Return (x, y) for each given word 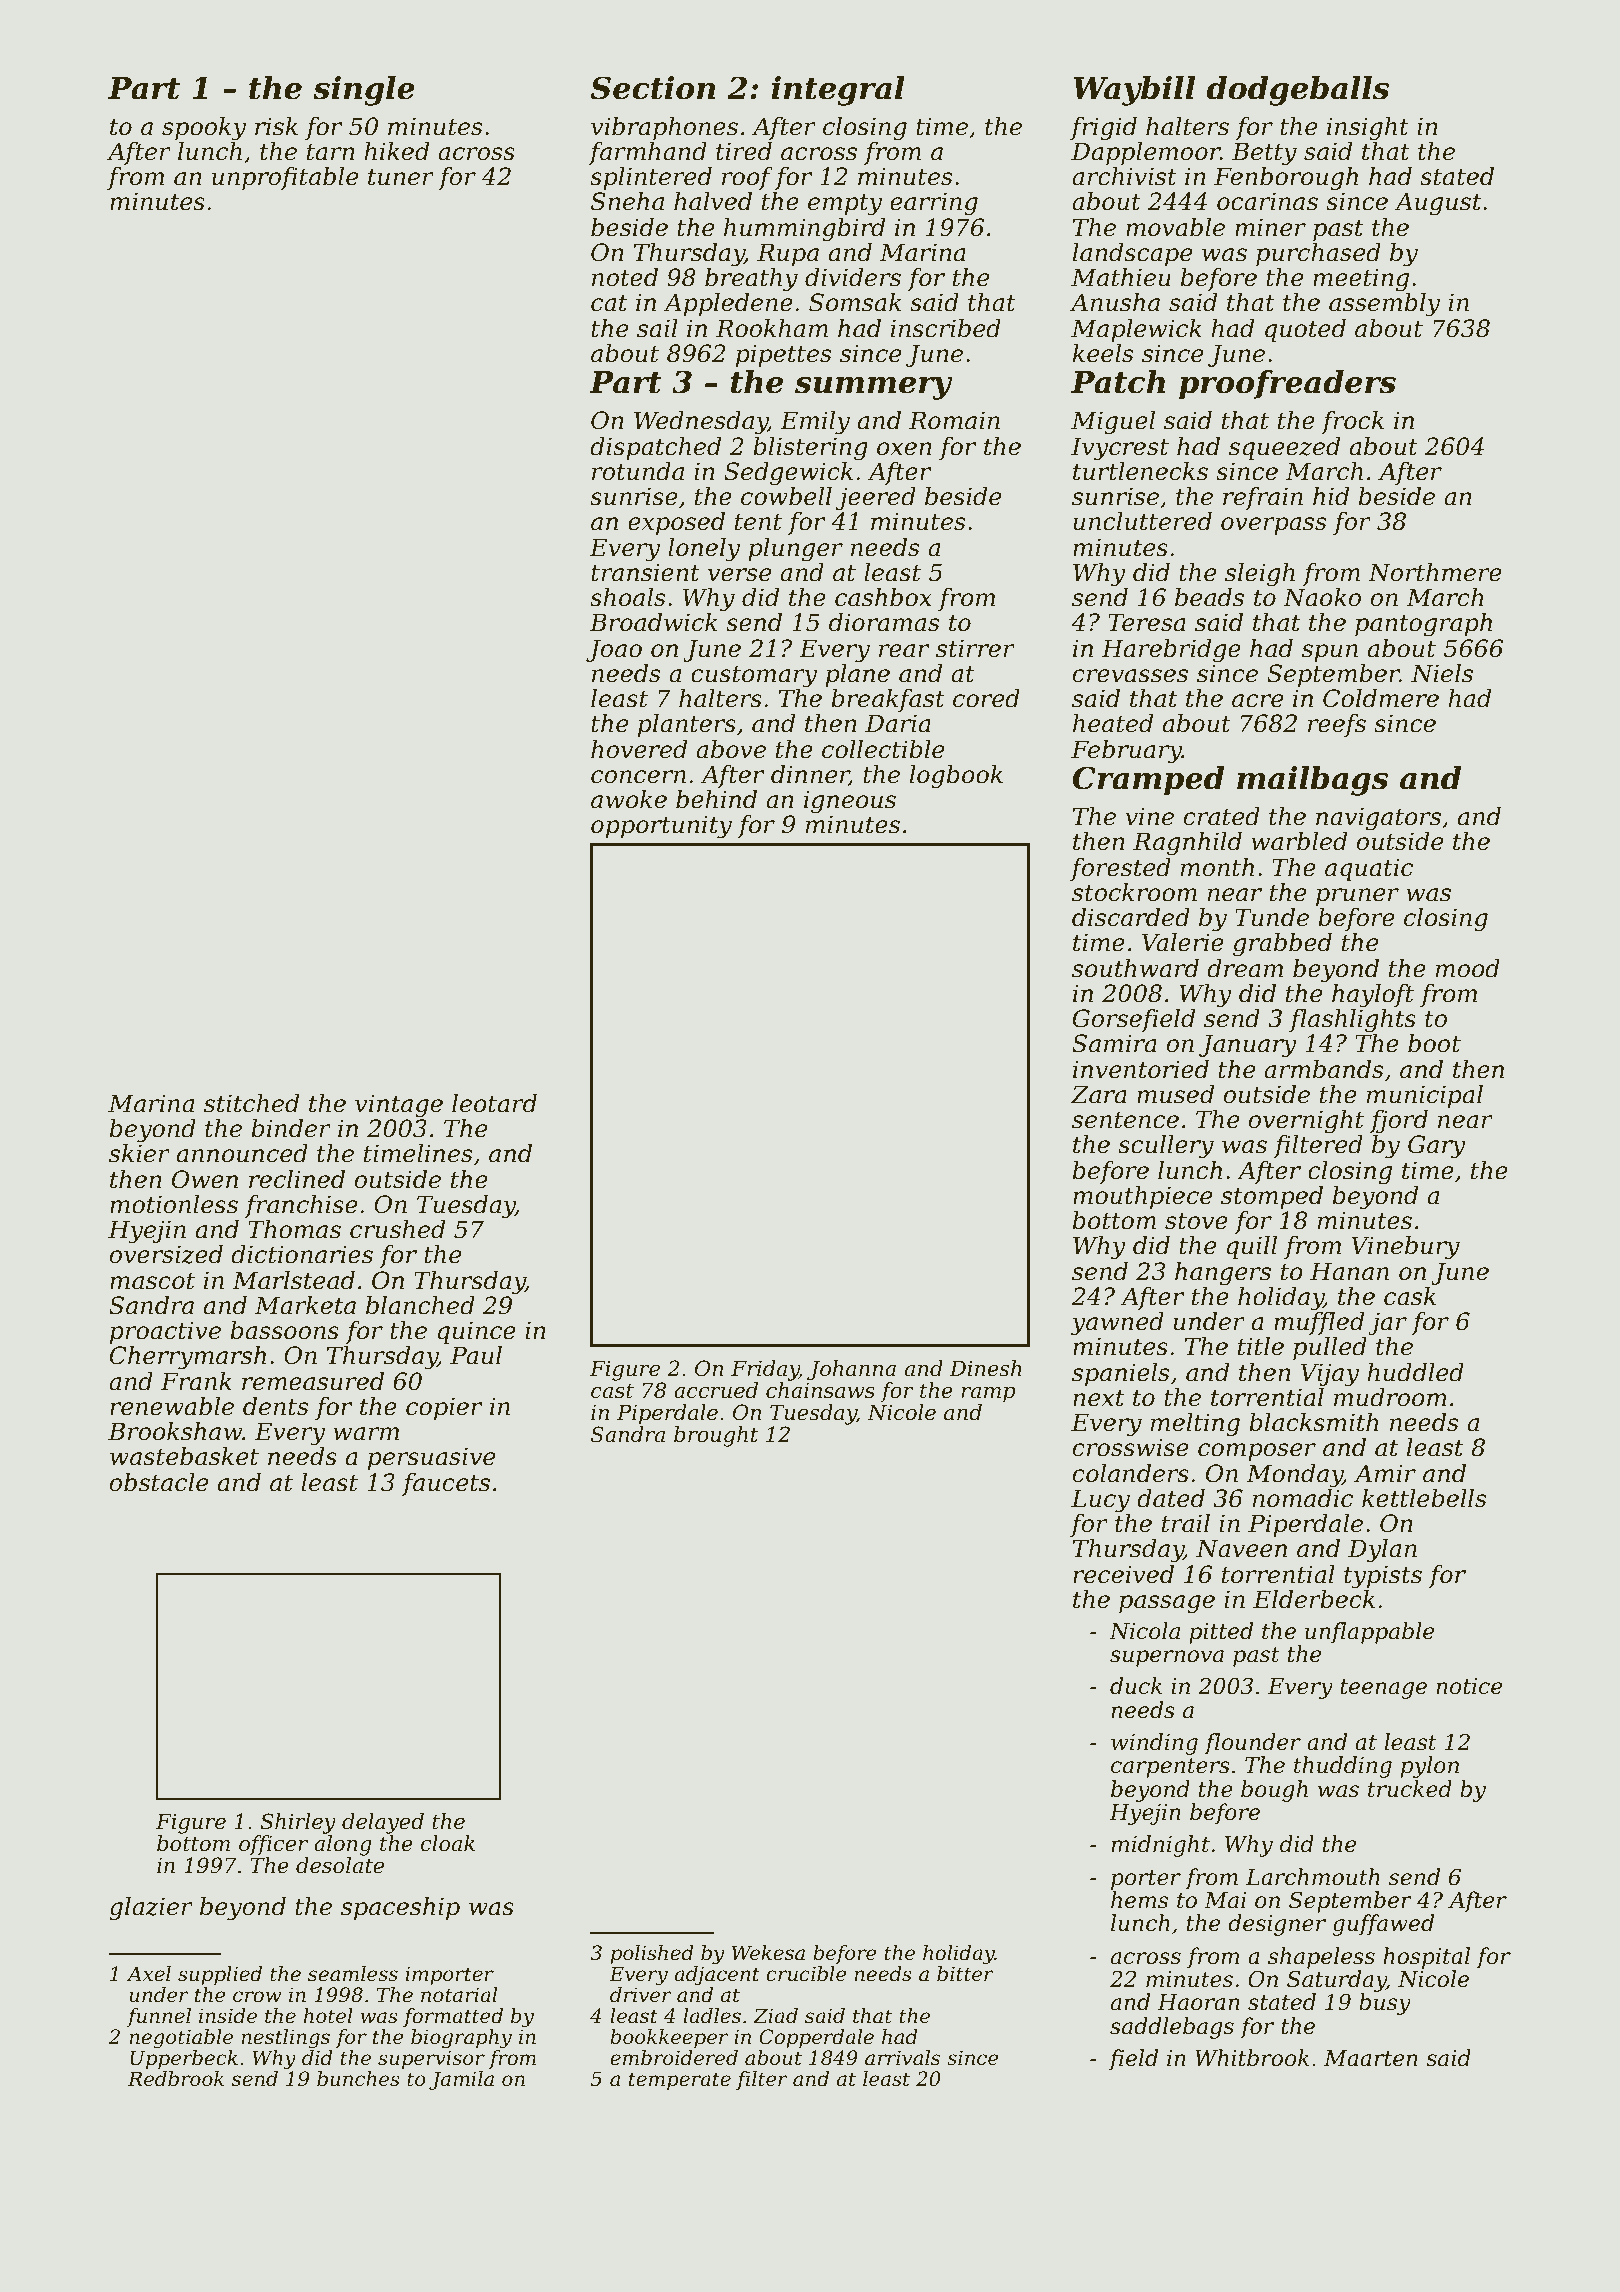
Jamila (461, 2080)
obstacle (159, 1482)
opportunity (661, 827)
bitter (965, 1974)
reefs (1337, 725)
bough (1274, 1791)
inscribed (946, 328)
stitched (251, 1103)
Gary (1437, 1147)
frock (1352, 422)
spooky (204, 129)
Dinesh (986, 1368)
